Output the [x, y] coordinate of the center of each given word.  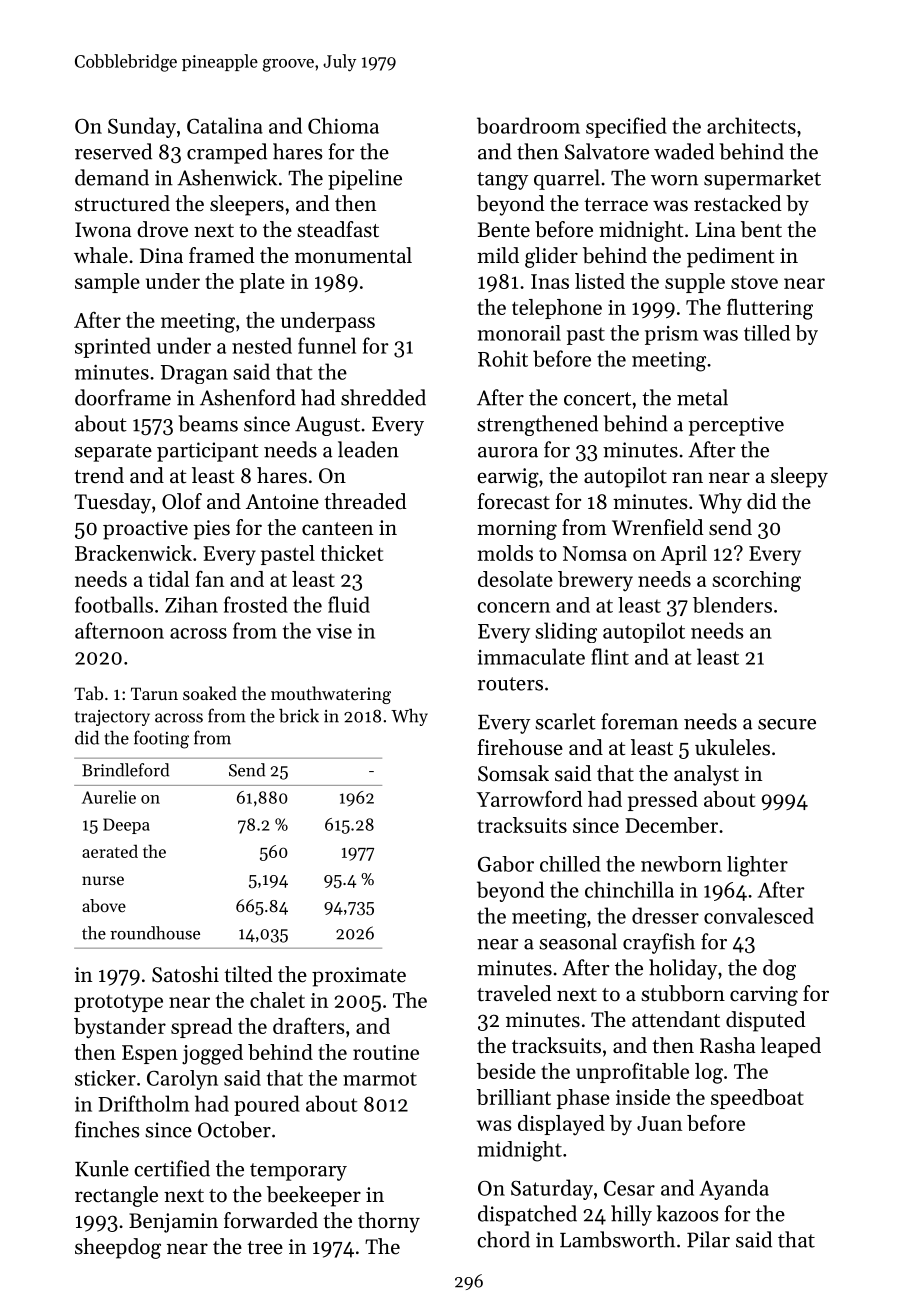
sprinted [113, 347]
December [671, 825]
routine [386, 1052]
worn [674, 180]
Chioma [343, 125]
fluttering [770, 309]
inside [643, 1097]
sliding [566, 632]
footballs [114, 604]
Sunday [142, 127]
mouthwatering [331, 695]
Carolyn [182, 1080]
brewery [595, 581]
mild [498, 255]
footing [161, 739]
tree [265, 1248]
